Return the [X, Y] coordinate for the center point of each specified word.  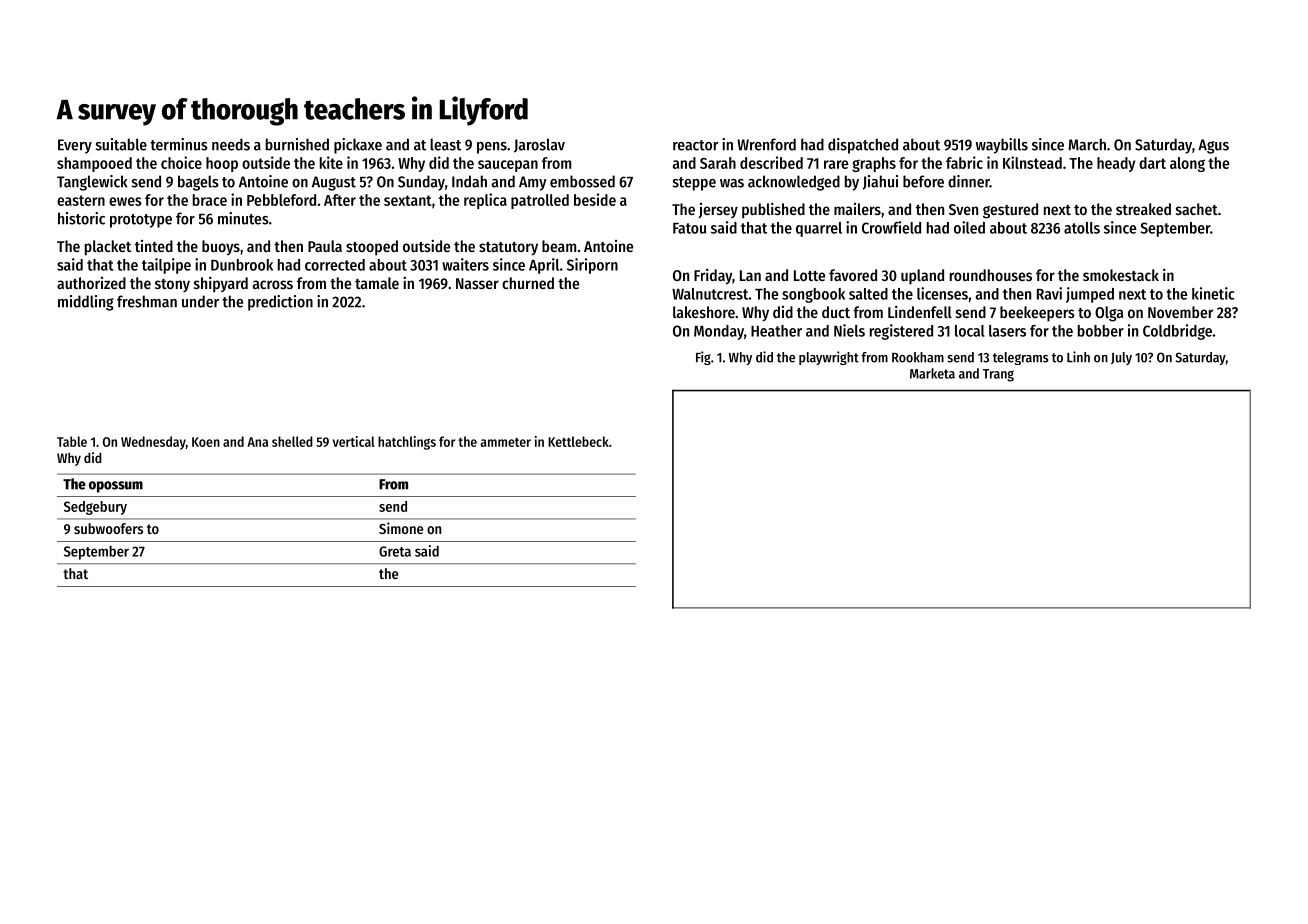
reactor [695, 145]
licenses [942, 293]
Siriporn [592, 266]
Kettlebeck [578, 441]
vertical [354, 441]
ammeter [505, 442]
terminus [179, 144]
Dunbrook [242, 265]
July [1121, 358]
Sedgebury [95, 508]
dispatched [863, 146]
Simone [401, 528]
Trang [998, 375]
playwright [829, 358]
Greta [395, 551]
